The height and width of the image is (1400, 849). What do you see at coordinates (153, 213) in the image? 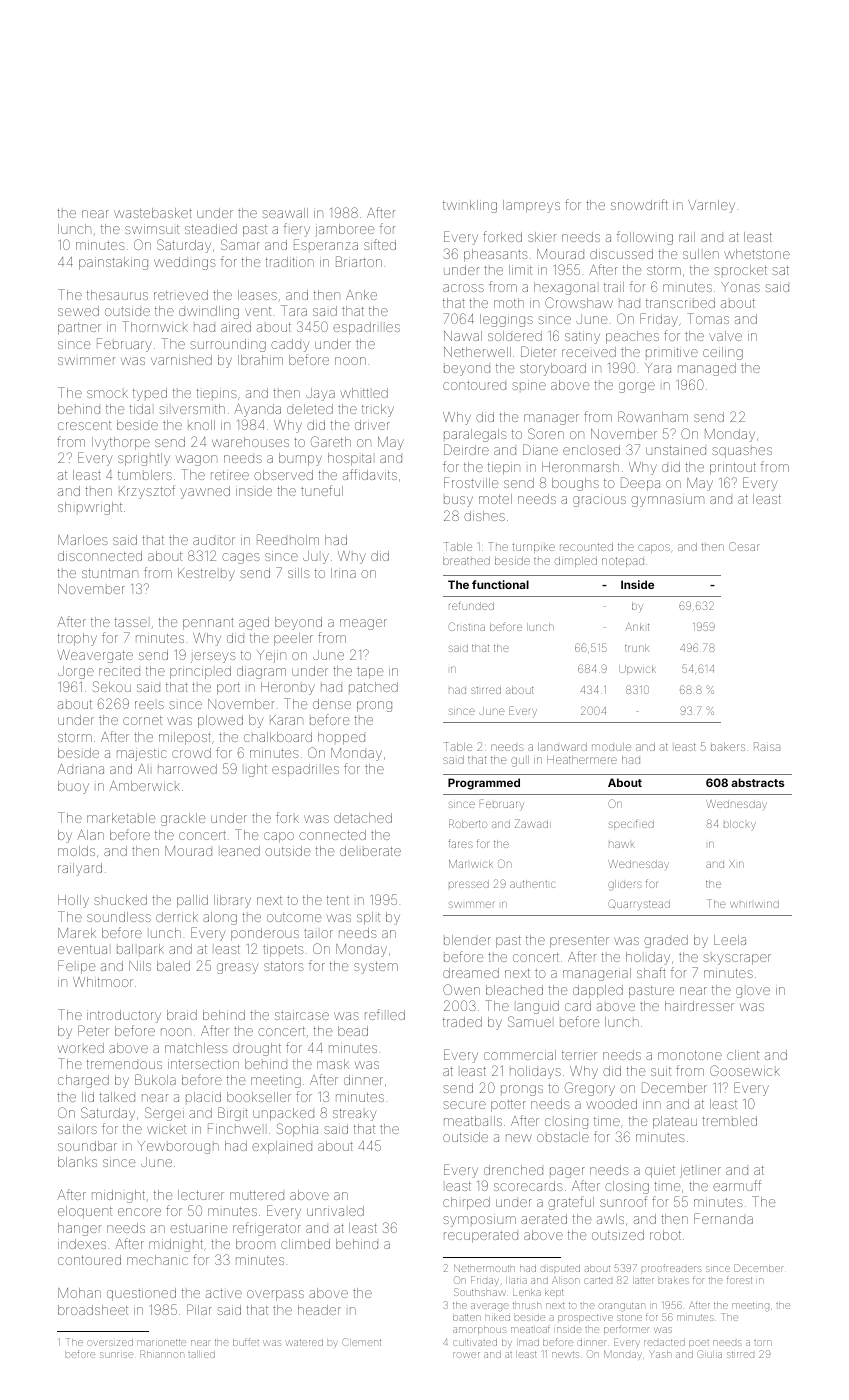
I see `wastebasket` at bounding box center [153, 213].
